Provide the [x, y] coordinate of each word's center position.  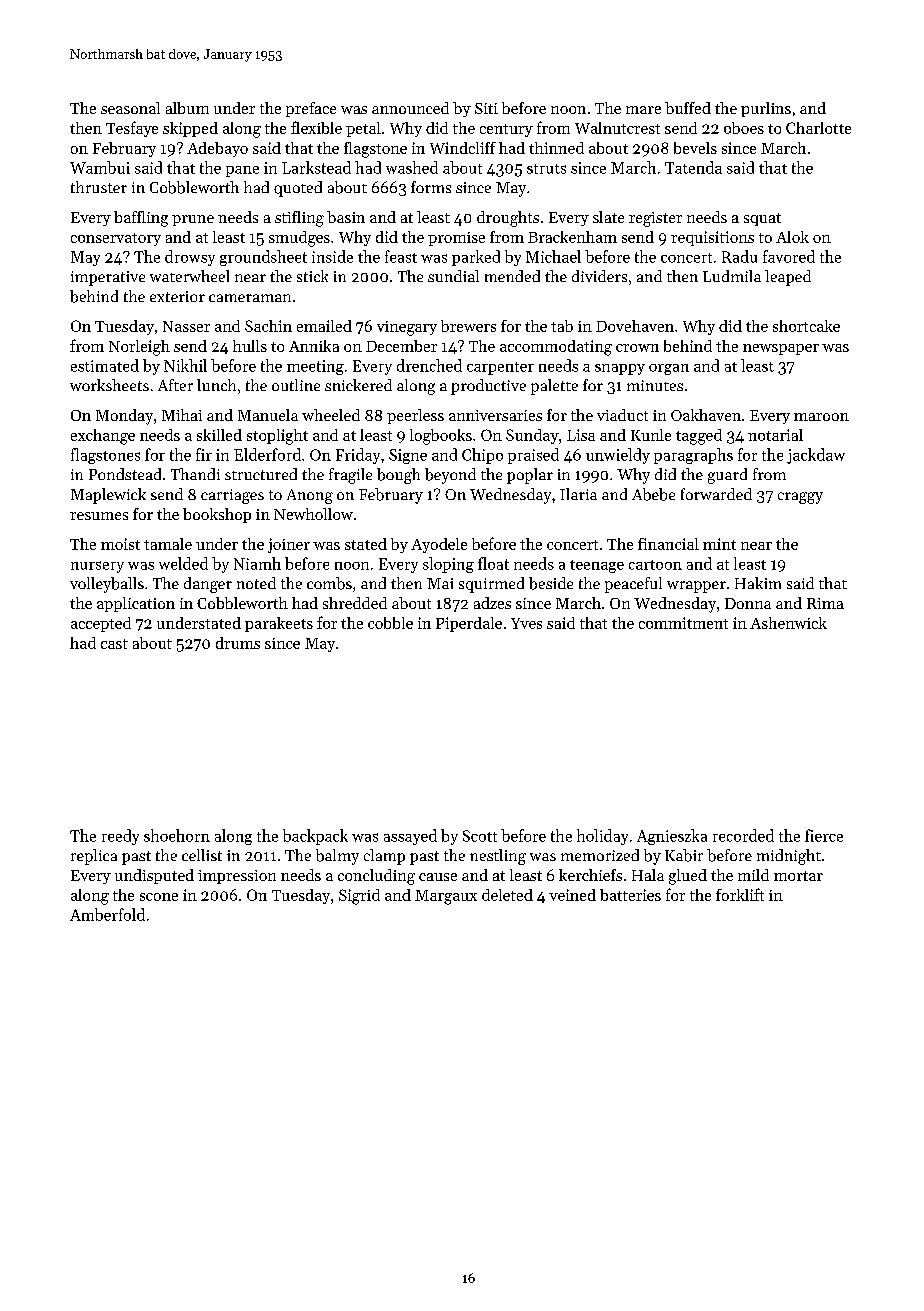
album [187, 108]
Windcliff [463, 148]
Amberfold [107, 914]
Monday [124, 417]
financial [668, 544]
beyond [450, 476]
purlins [766, 109]
